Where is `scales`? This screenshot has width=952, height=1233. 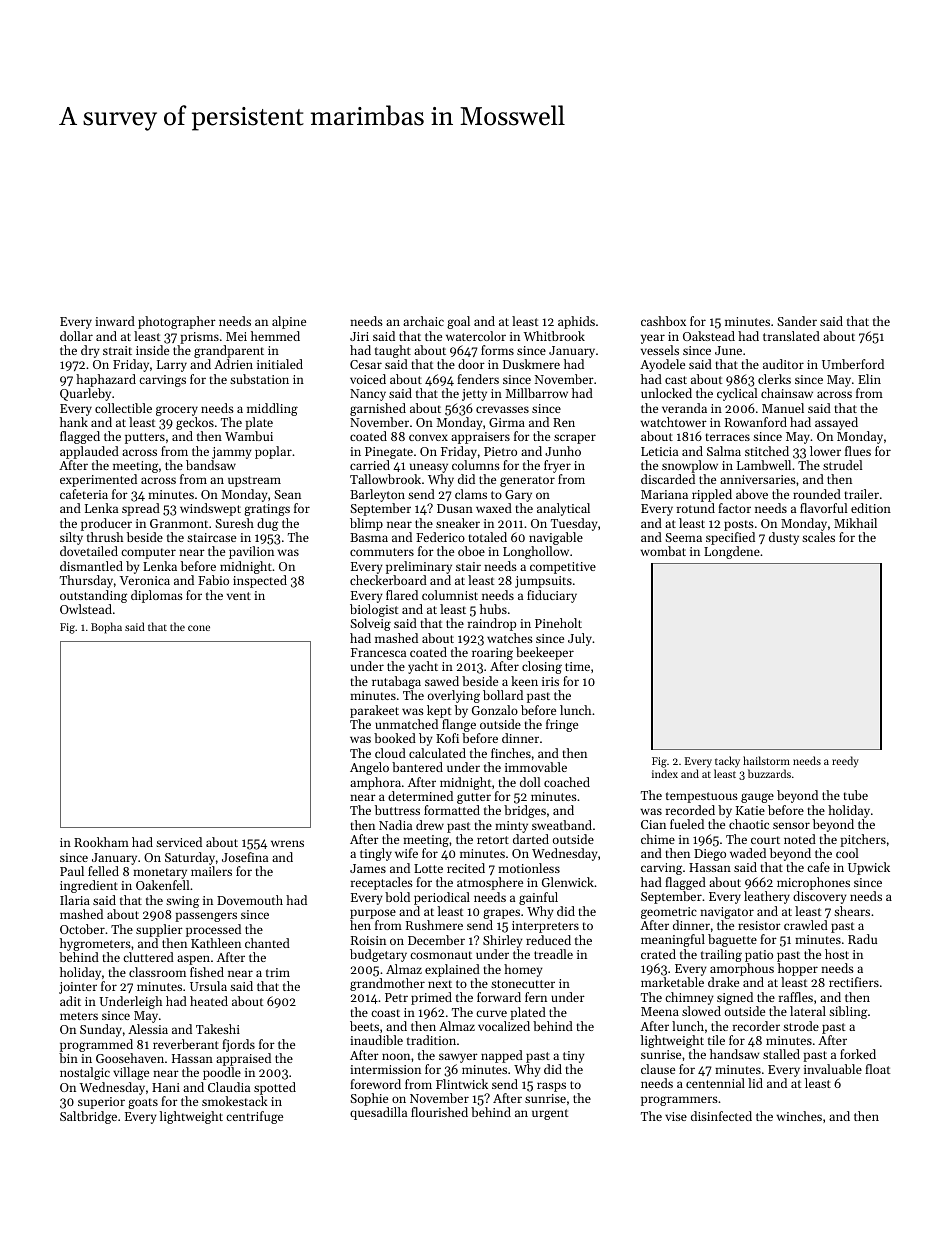
scales is located at coordinates (818, 537).
